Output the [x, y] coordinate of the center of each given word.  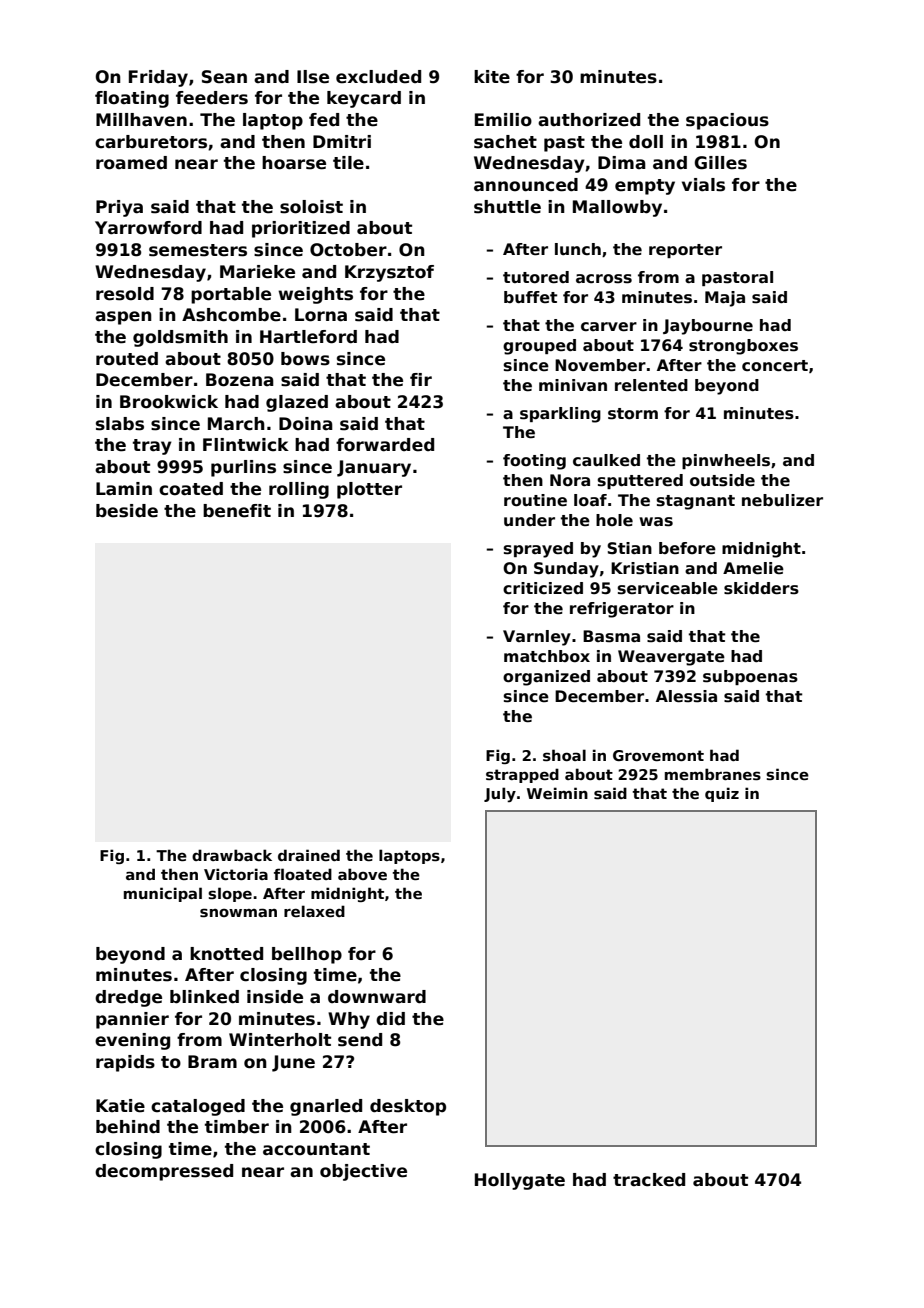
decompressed [164, 1172]
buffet [530, 297]
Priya [119, 208]
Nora [570, 480]
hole [614, 520]
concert [775, 366]
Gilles [721, 163]
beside [127, 511]
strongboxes [743, 347]
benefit [237, 511]
